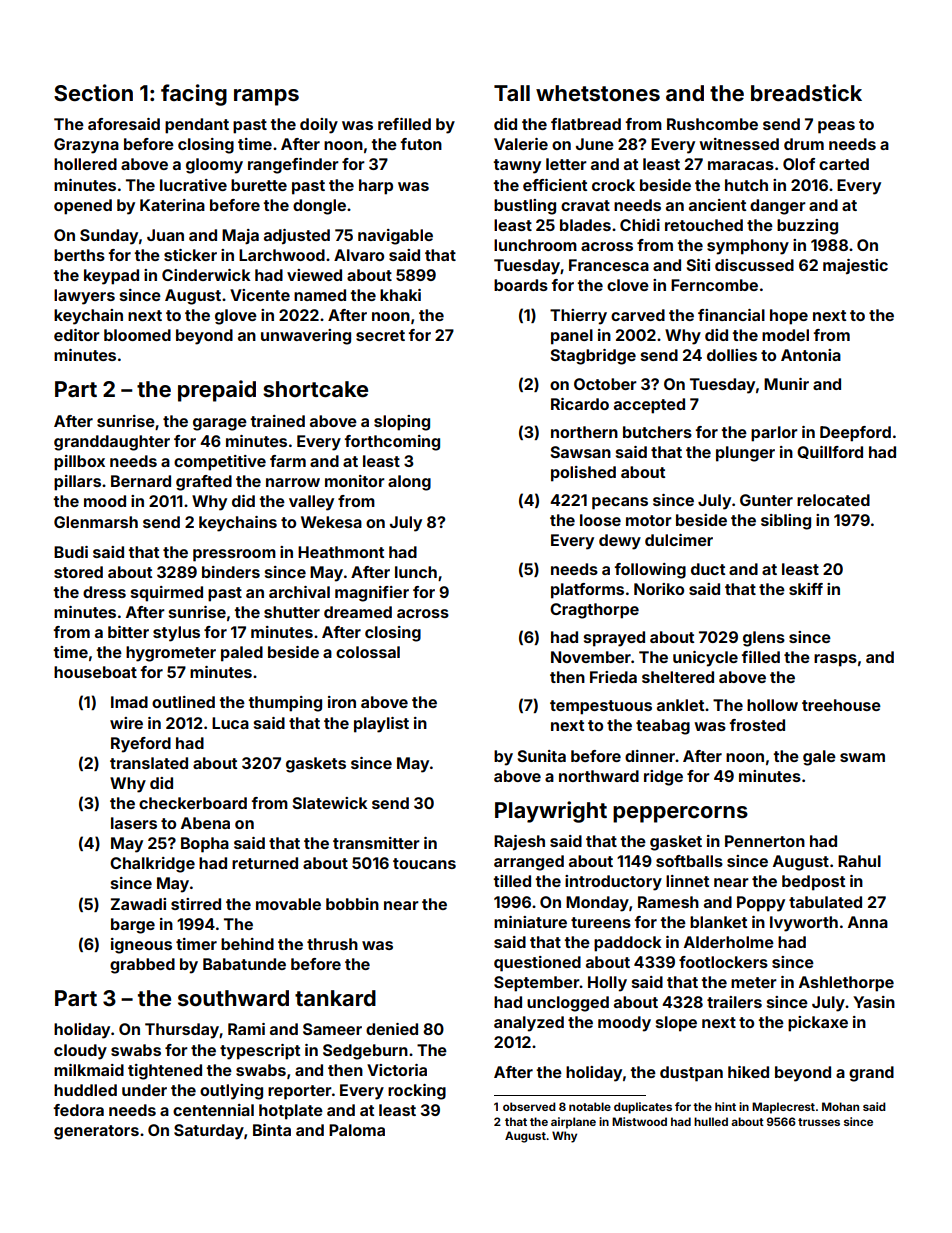 The height and width of the page is (1233, 952). Describe the element at coordinates (598, 93) in the page. I see `whetstones` at that location.
